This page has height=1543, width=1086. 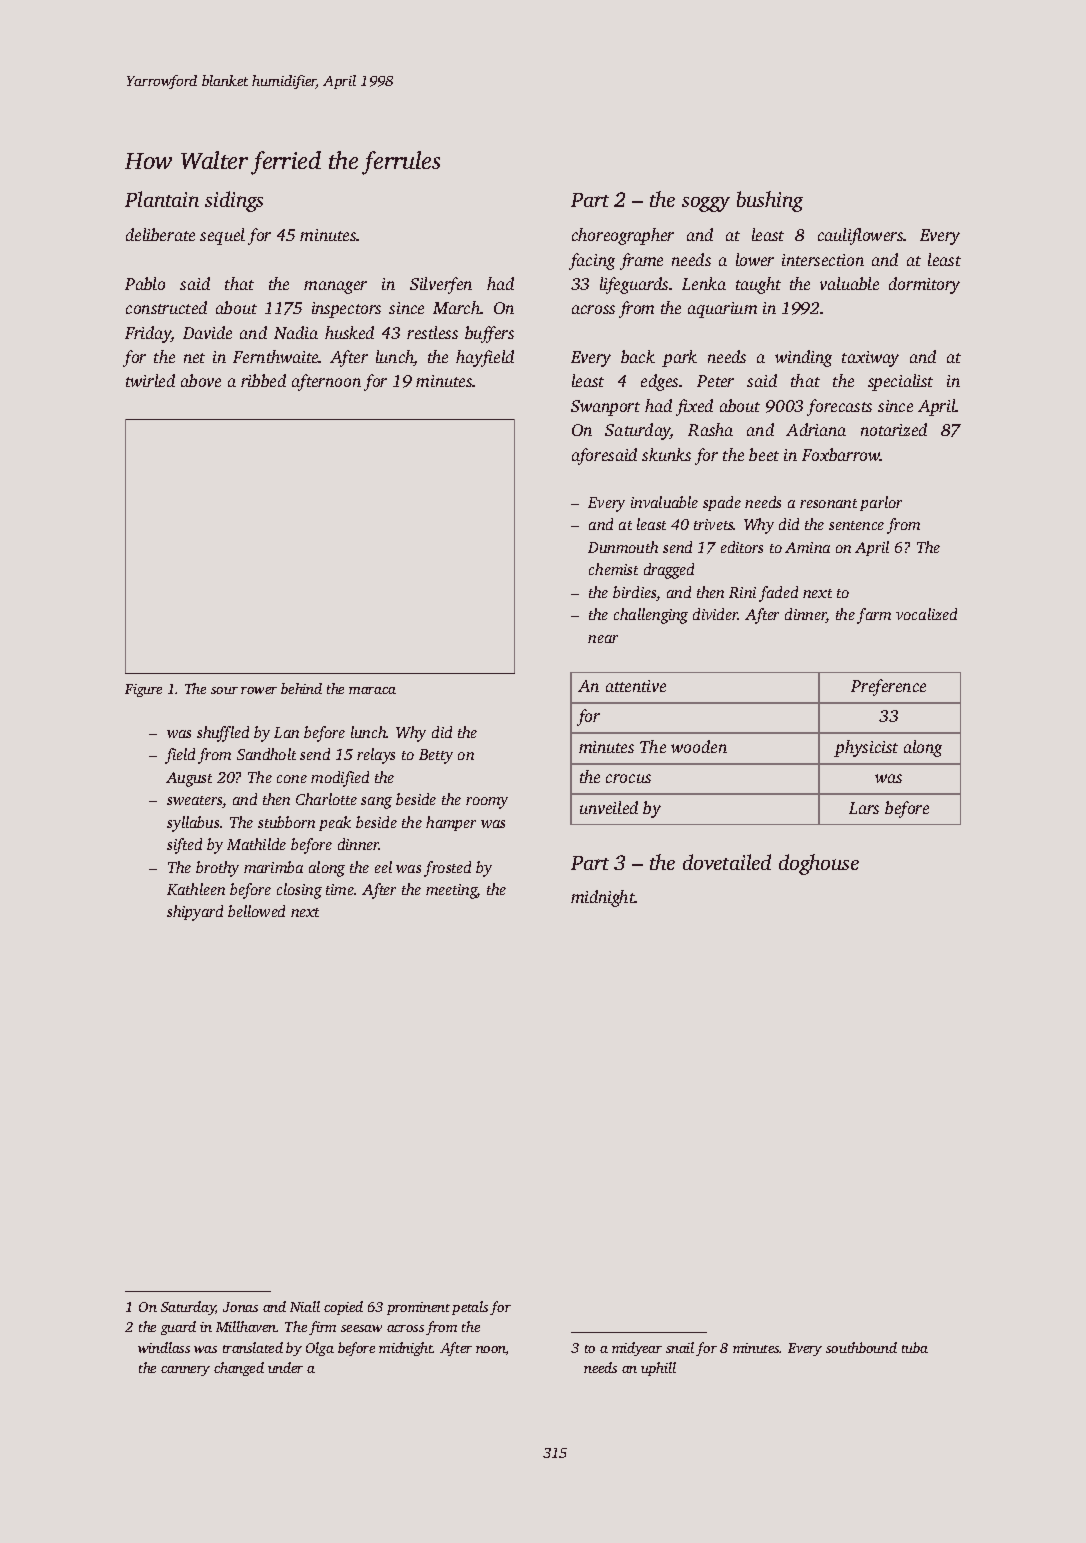 I want to click on Jonas, so click(x=240, y=1307).
